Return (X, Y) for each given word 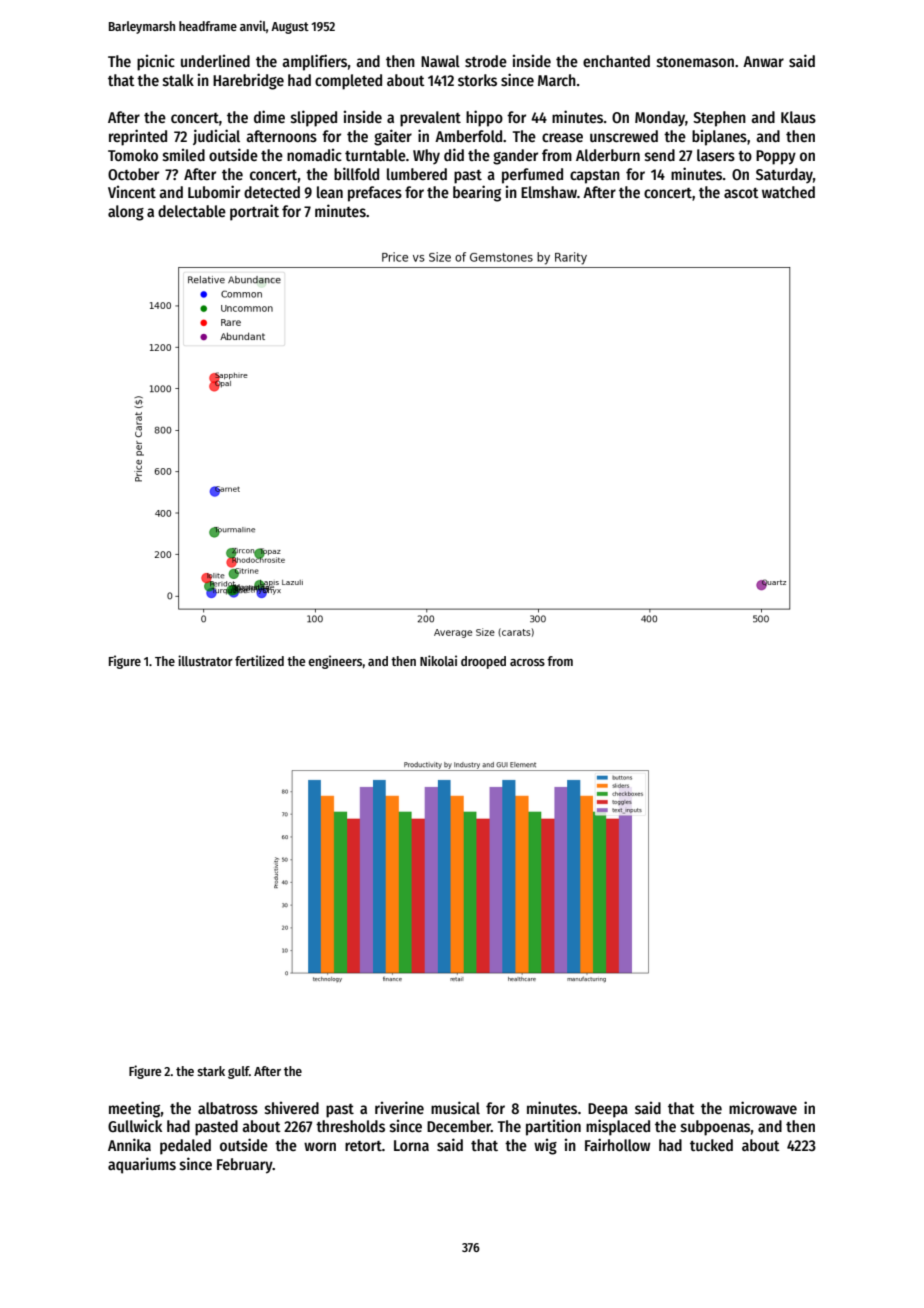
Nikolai (438, 660)
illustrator (205, 660)
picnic (156, 63)
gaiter (393, 137)
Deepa (608, 1110)
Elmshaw (549, 192)
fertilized (259, 660)
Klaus (798, 117)
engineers (335, 662)
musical (455, 1107)
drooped (483, 662)
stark (211, 1071)
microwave (763, 1108)
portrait (254, 212)
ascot (741, 193)
